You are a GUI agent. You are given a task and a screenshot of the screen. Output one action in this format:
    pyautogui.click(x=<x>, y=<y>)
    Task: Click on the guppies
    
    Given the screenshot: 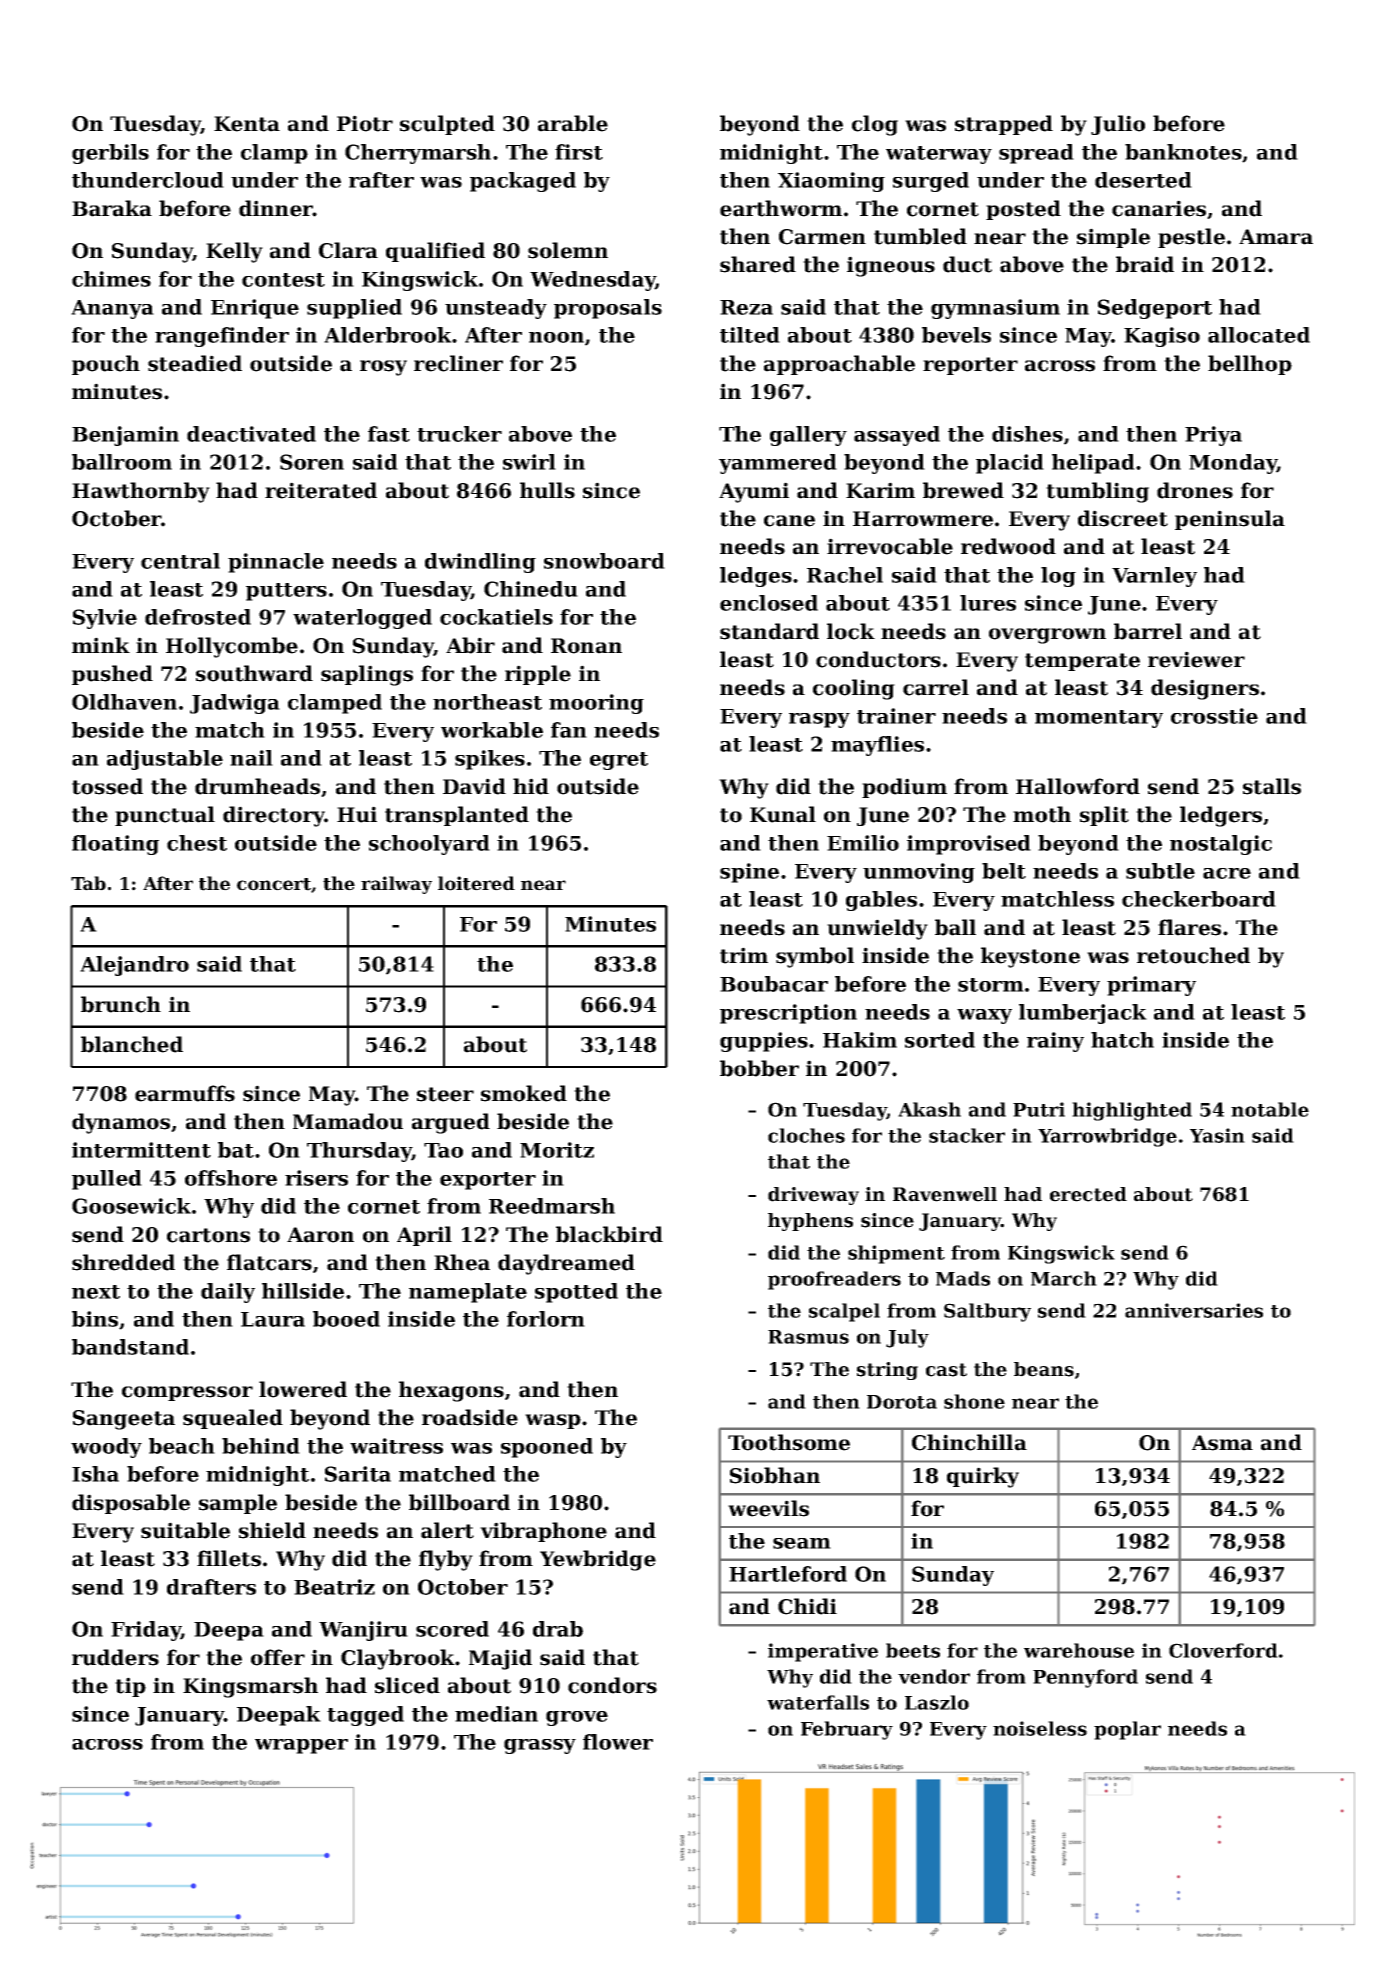 What is the action you would take?
    pyautogui.click(x=764, y=1042)
